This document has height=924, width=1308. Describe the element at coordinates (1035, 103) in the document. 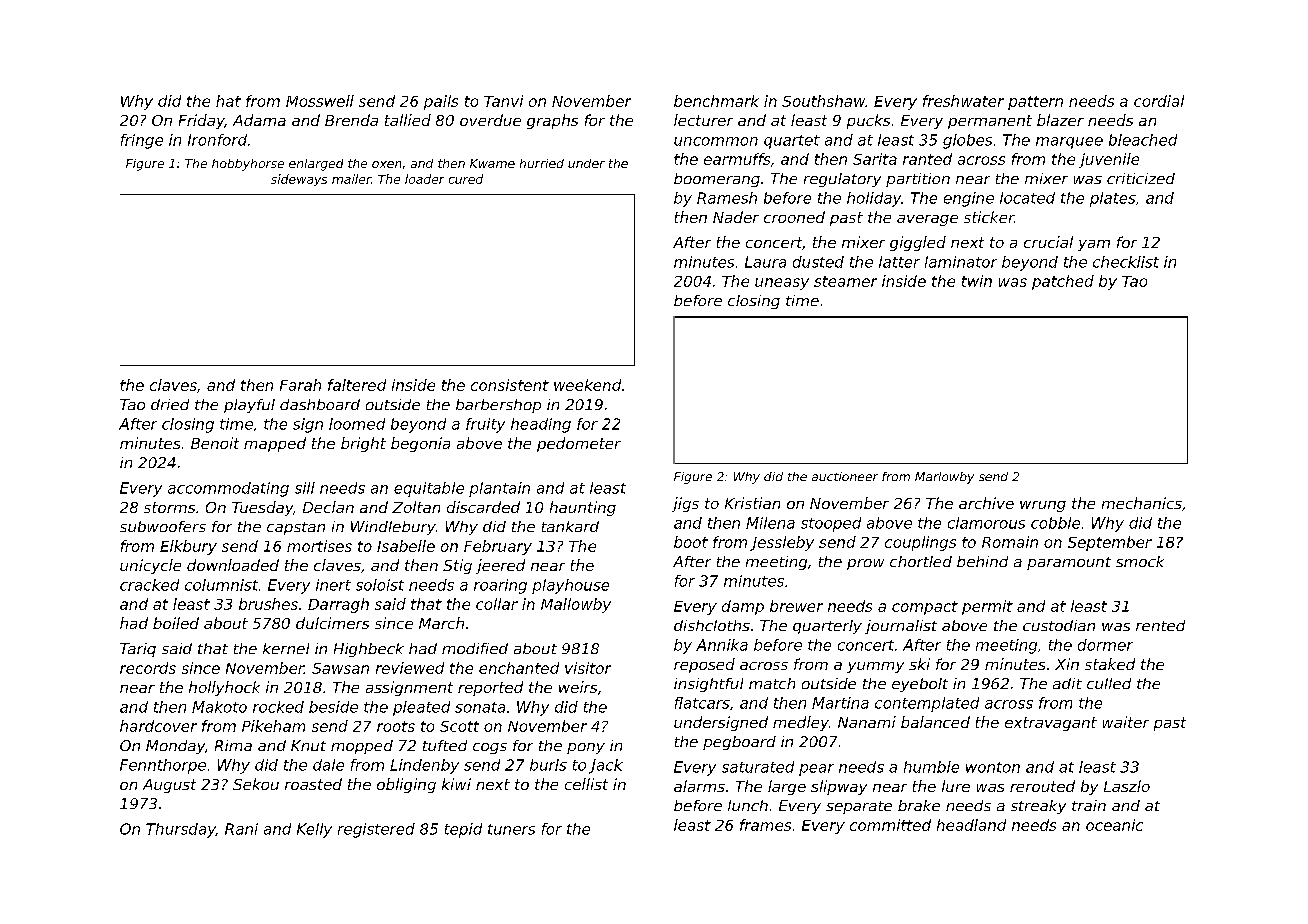

I see `pattern` at that location.
